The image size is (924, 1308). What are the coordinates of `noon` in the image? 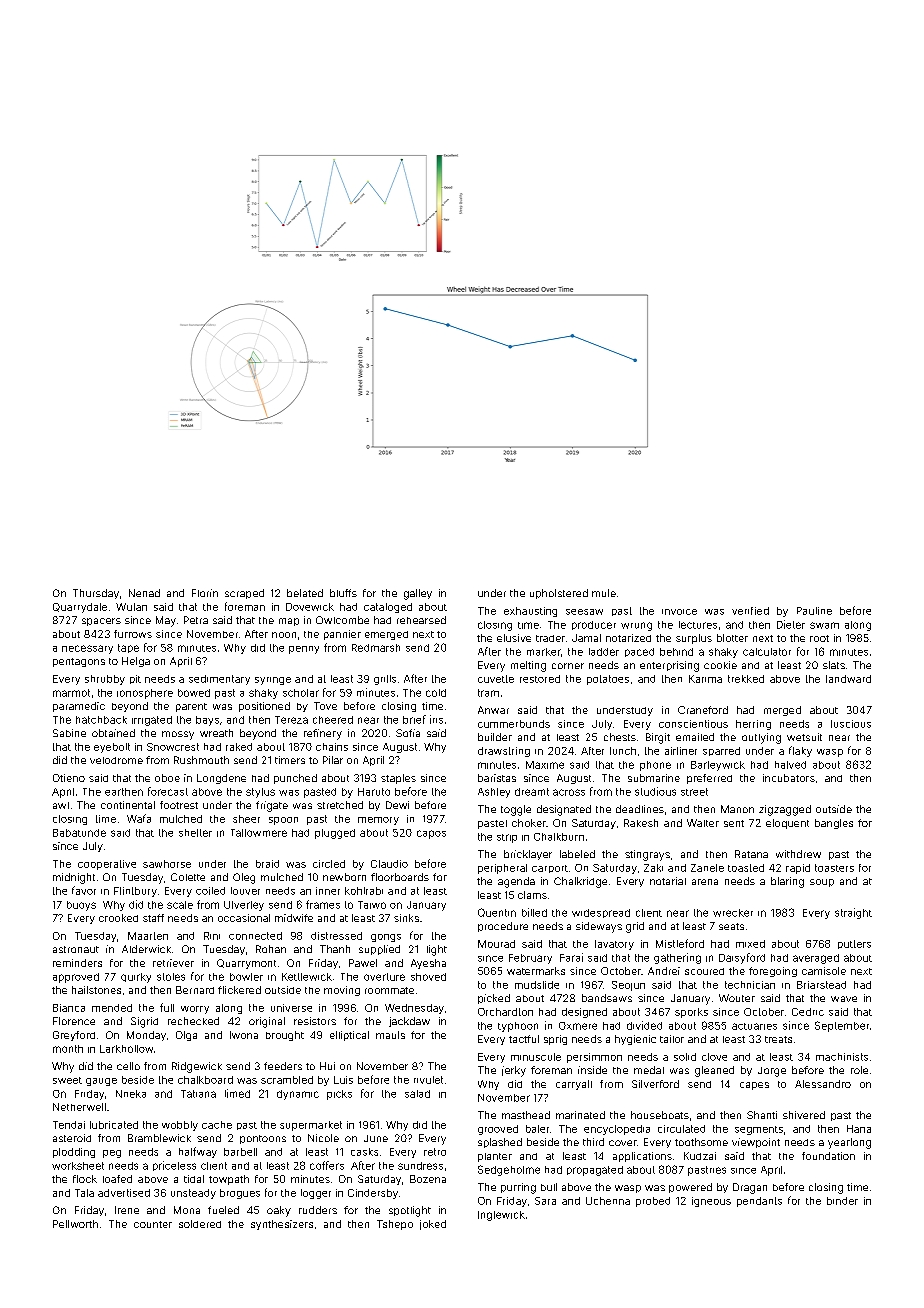 It's located at (284, 635).
